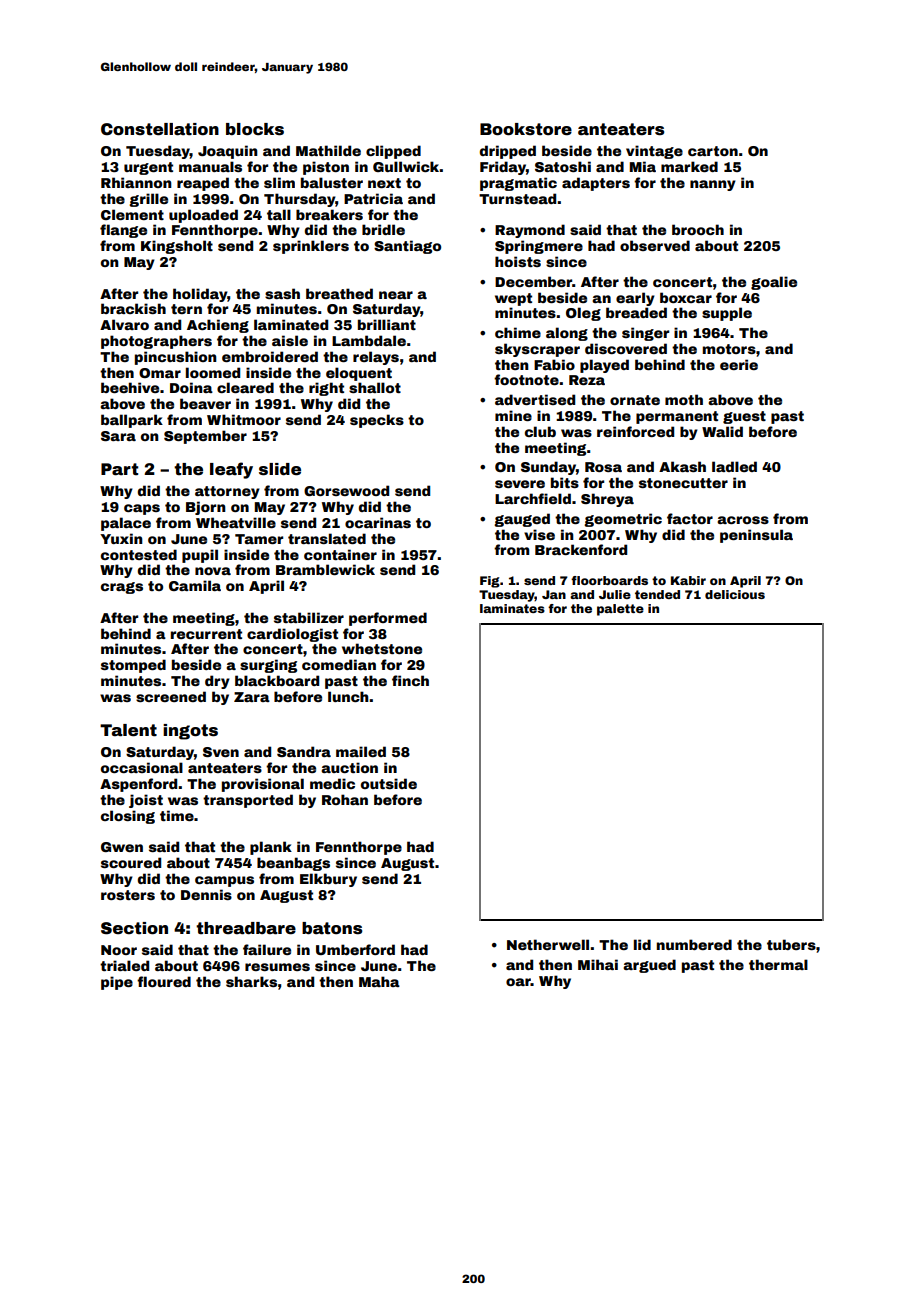 Image resolution: width=924 pixels, height=1308 pixels. I want to click on goalie, so click(774, 283).
